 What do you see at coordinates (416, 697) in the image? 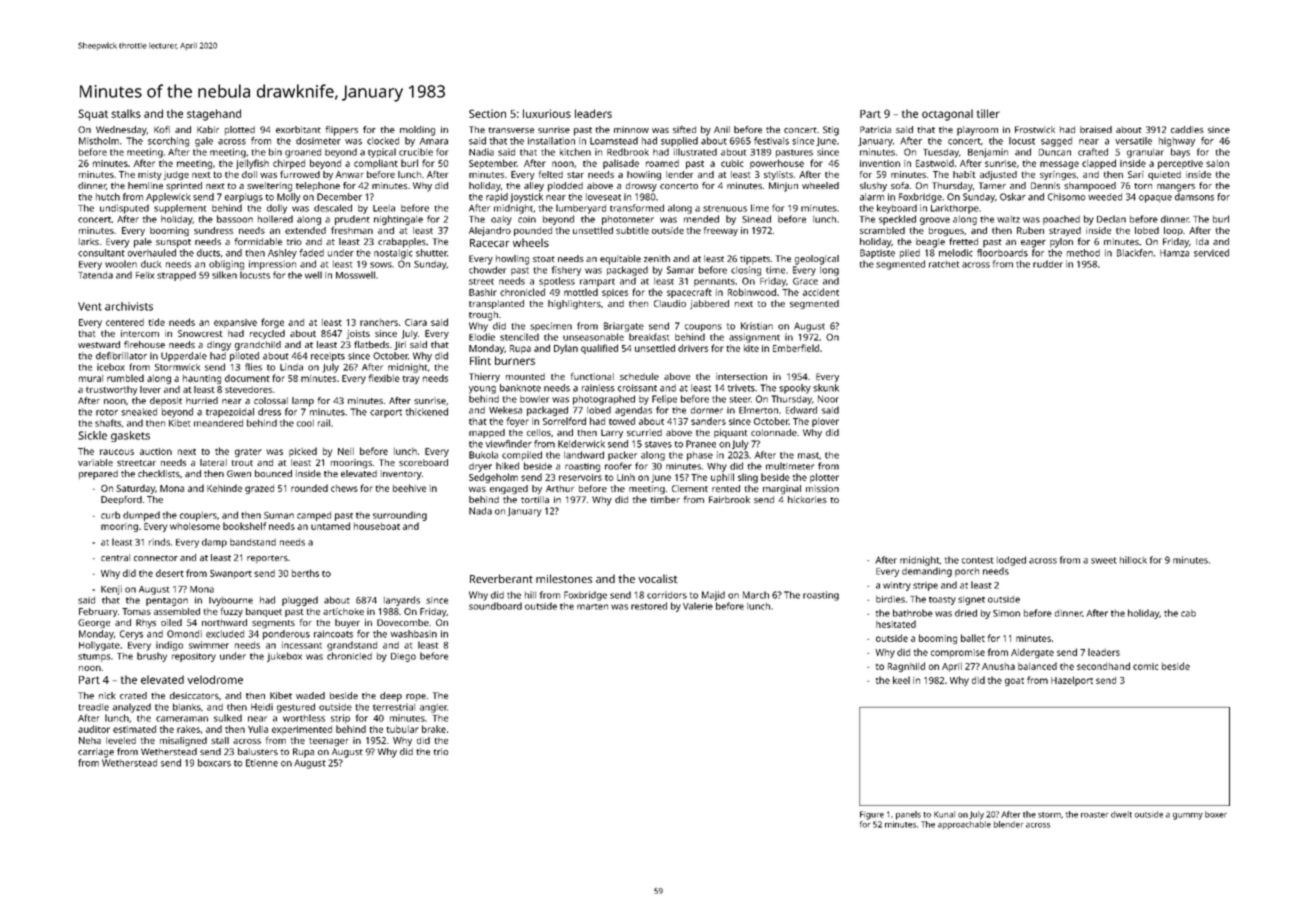
I see `rope` at bounding box center [416, 697].
